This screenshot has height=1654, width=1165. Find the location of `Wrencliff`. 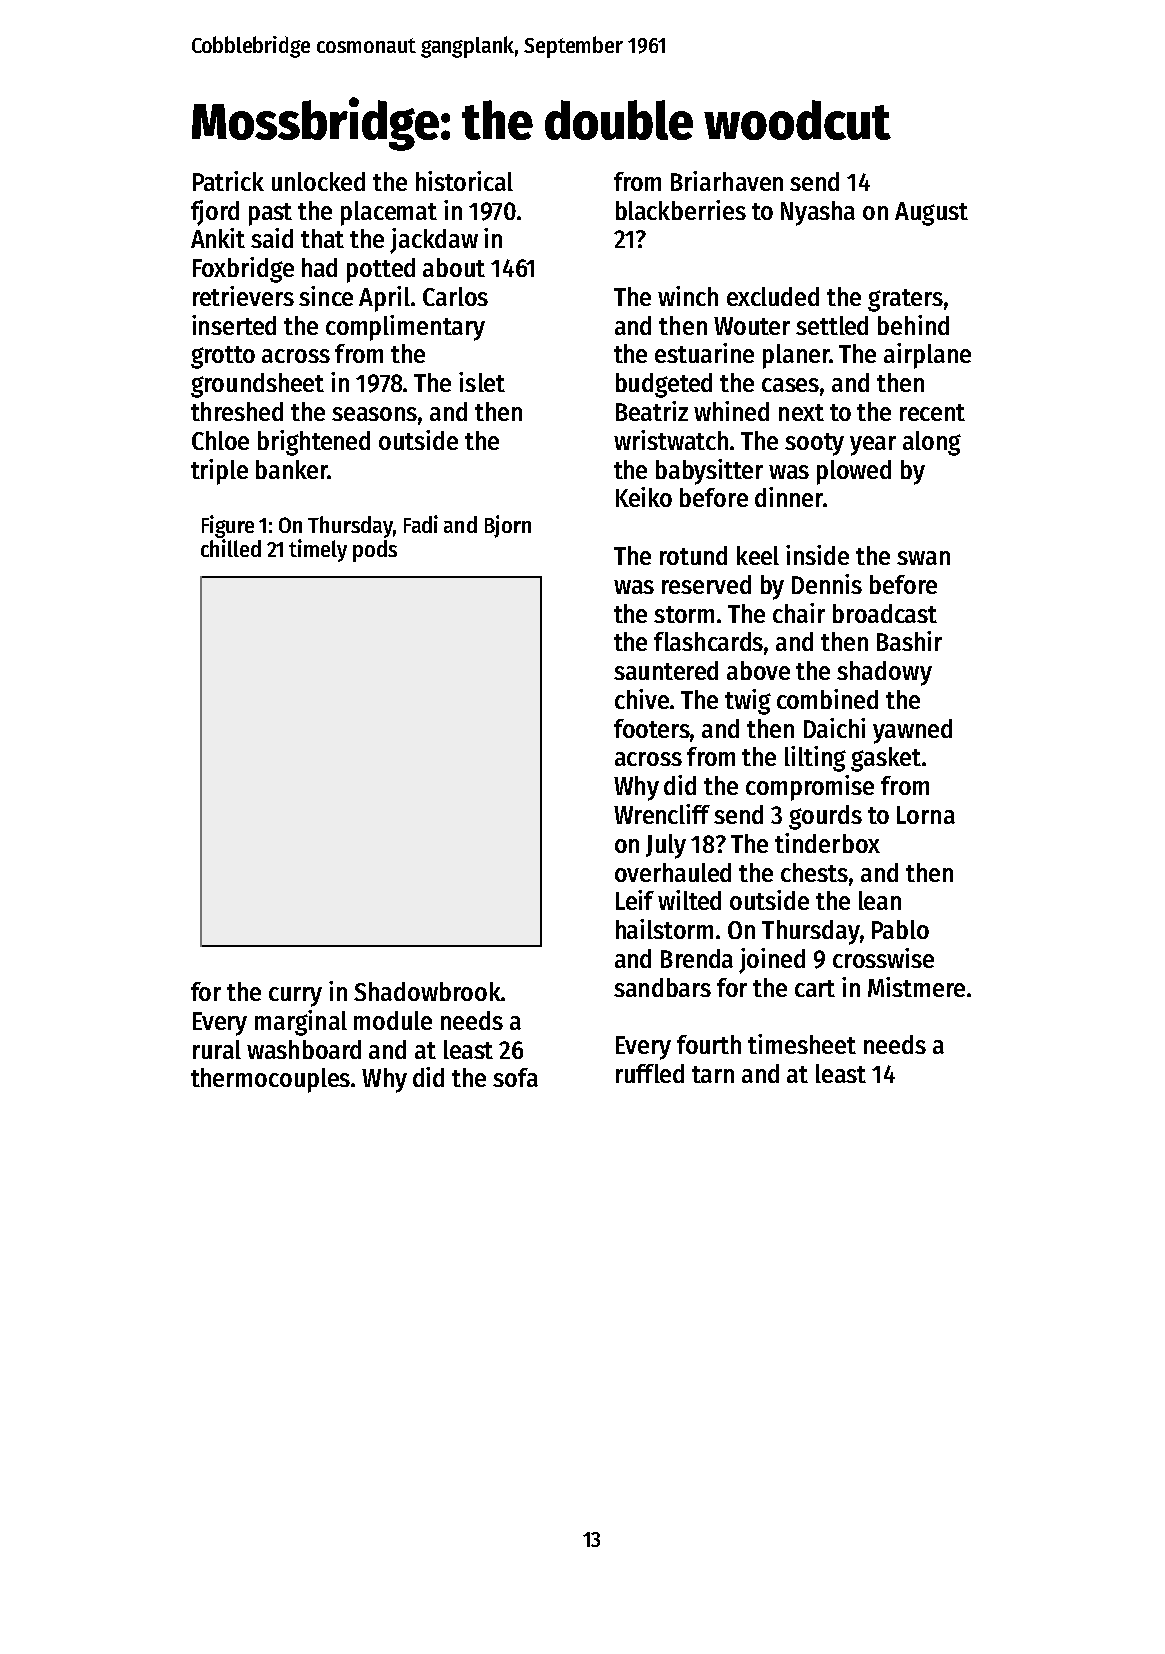

Wrencliff is located at coordinates (662, 814).
